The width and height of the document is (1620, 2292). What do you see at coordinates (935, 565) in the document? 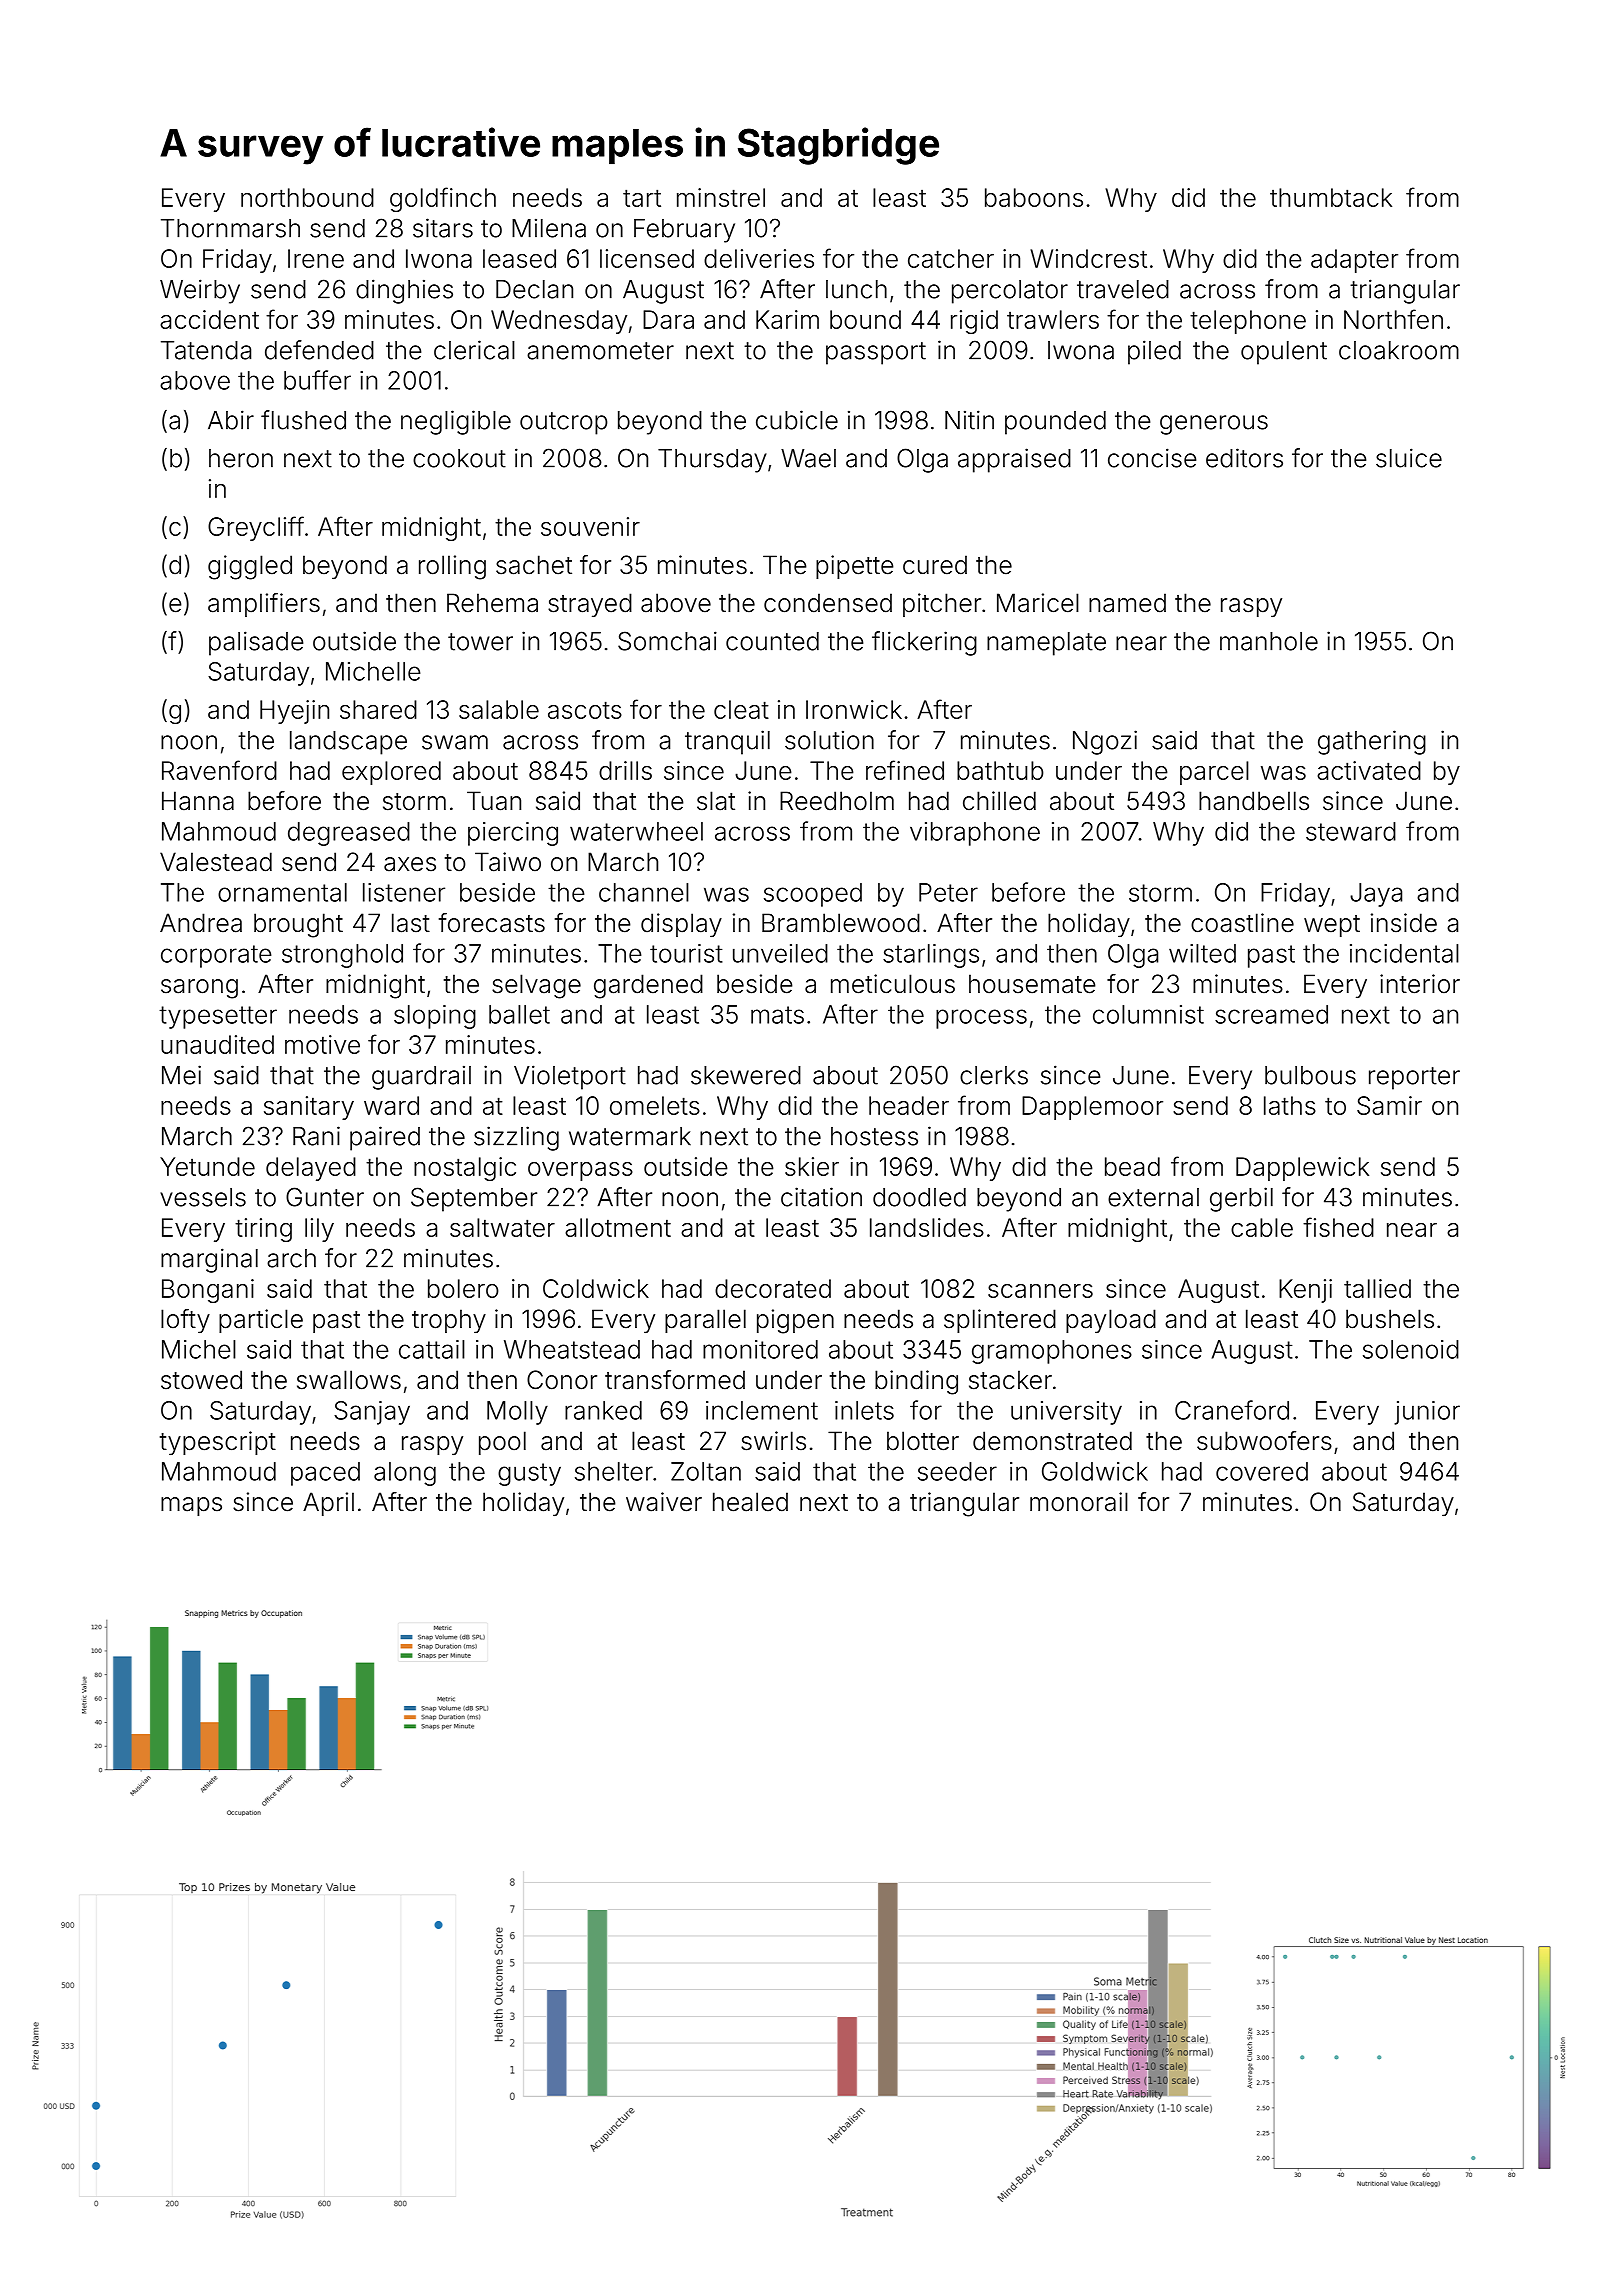
I see `cured` at bounding box center [935, 565].
